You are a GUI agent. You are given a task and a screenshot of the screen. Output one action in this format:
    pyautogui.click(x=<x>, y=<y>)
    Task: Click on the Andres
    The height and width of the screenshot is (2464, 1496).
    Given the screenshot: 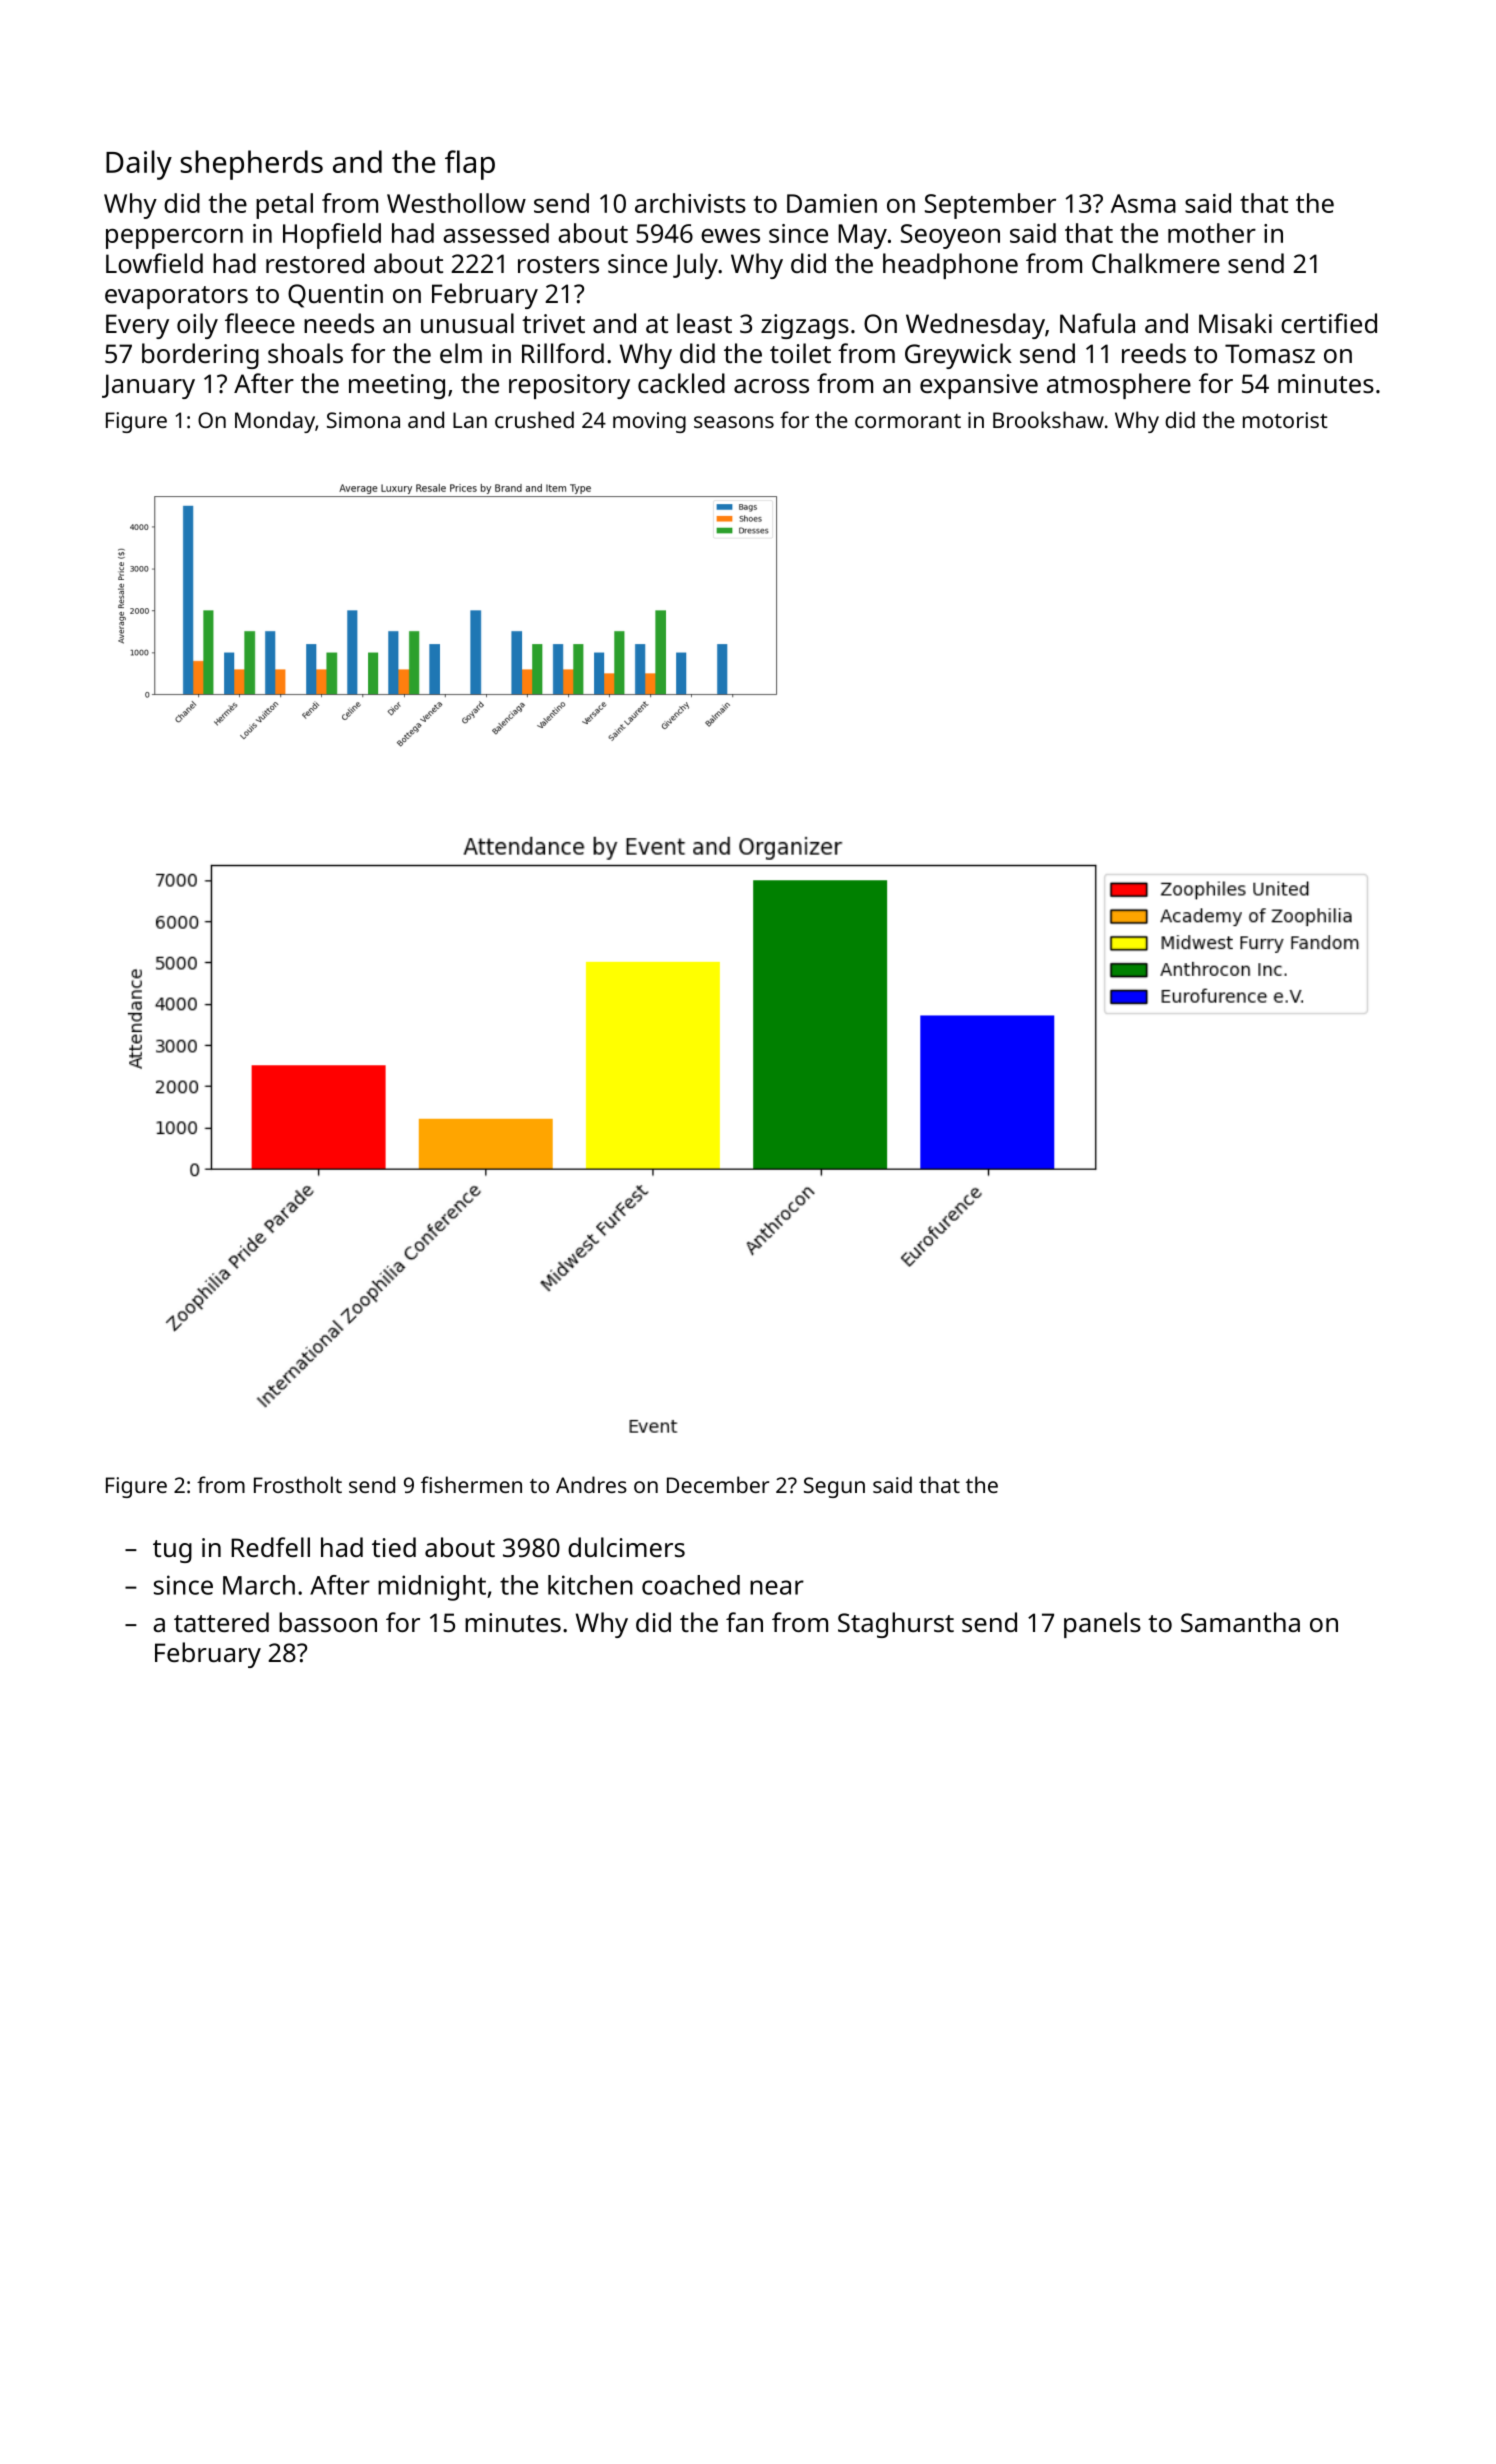 What is the action you would take?
    pyautogui.click(x=591, y=1484)
